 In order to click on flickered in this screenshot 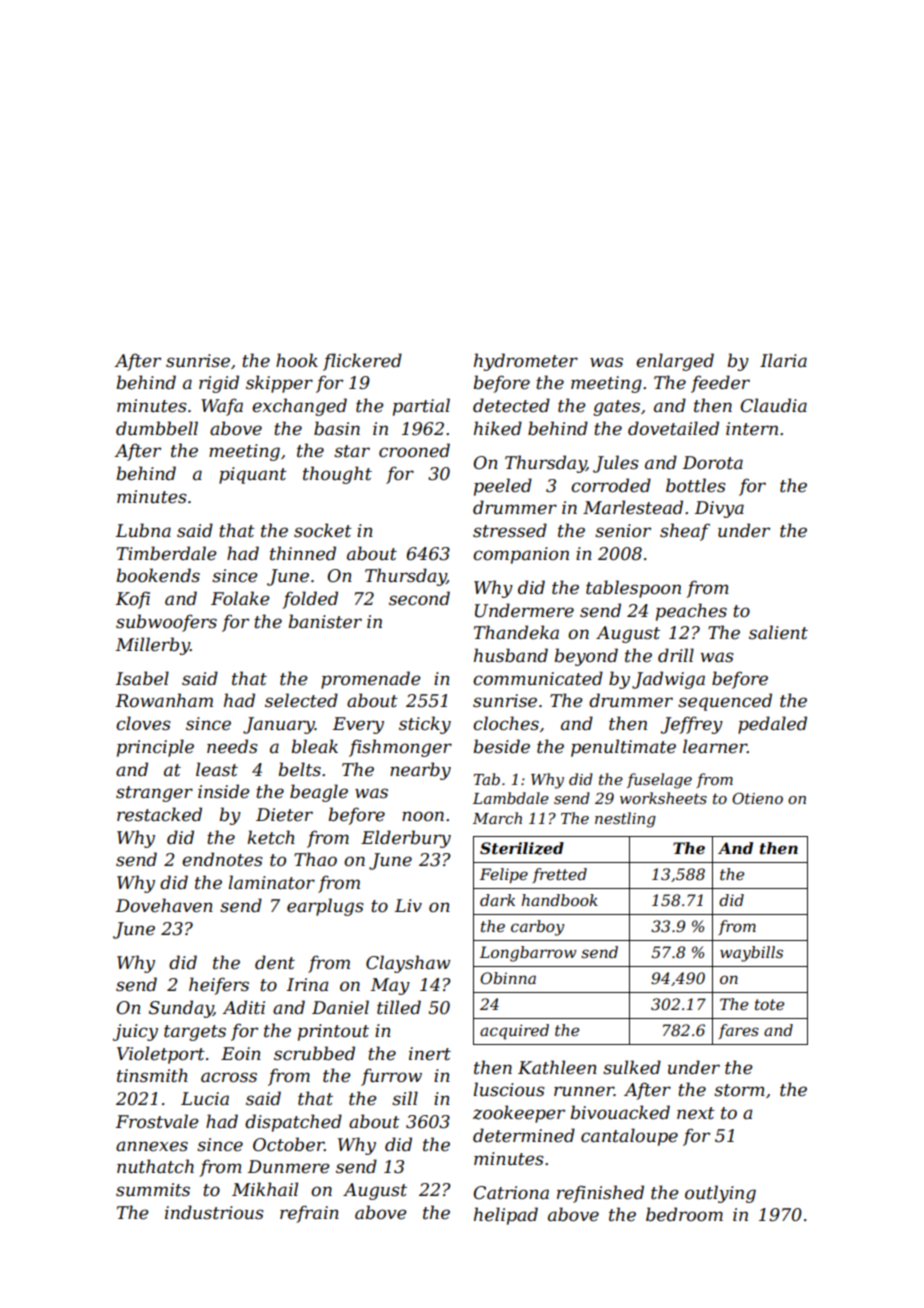, I will do `click(362, 362)`.
